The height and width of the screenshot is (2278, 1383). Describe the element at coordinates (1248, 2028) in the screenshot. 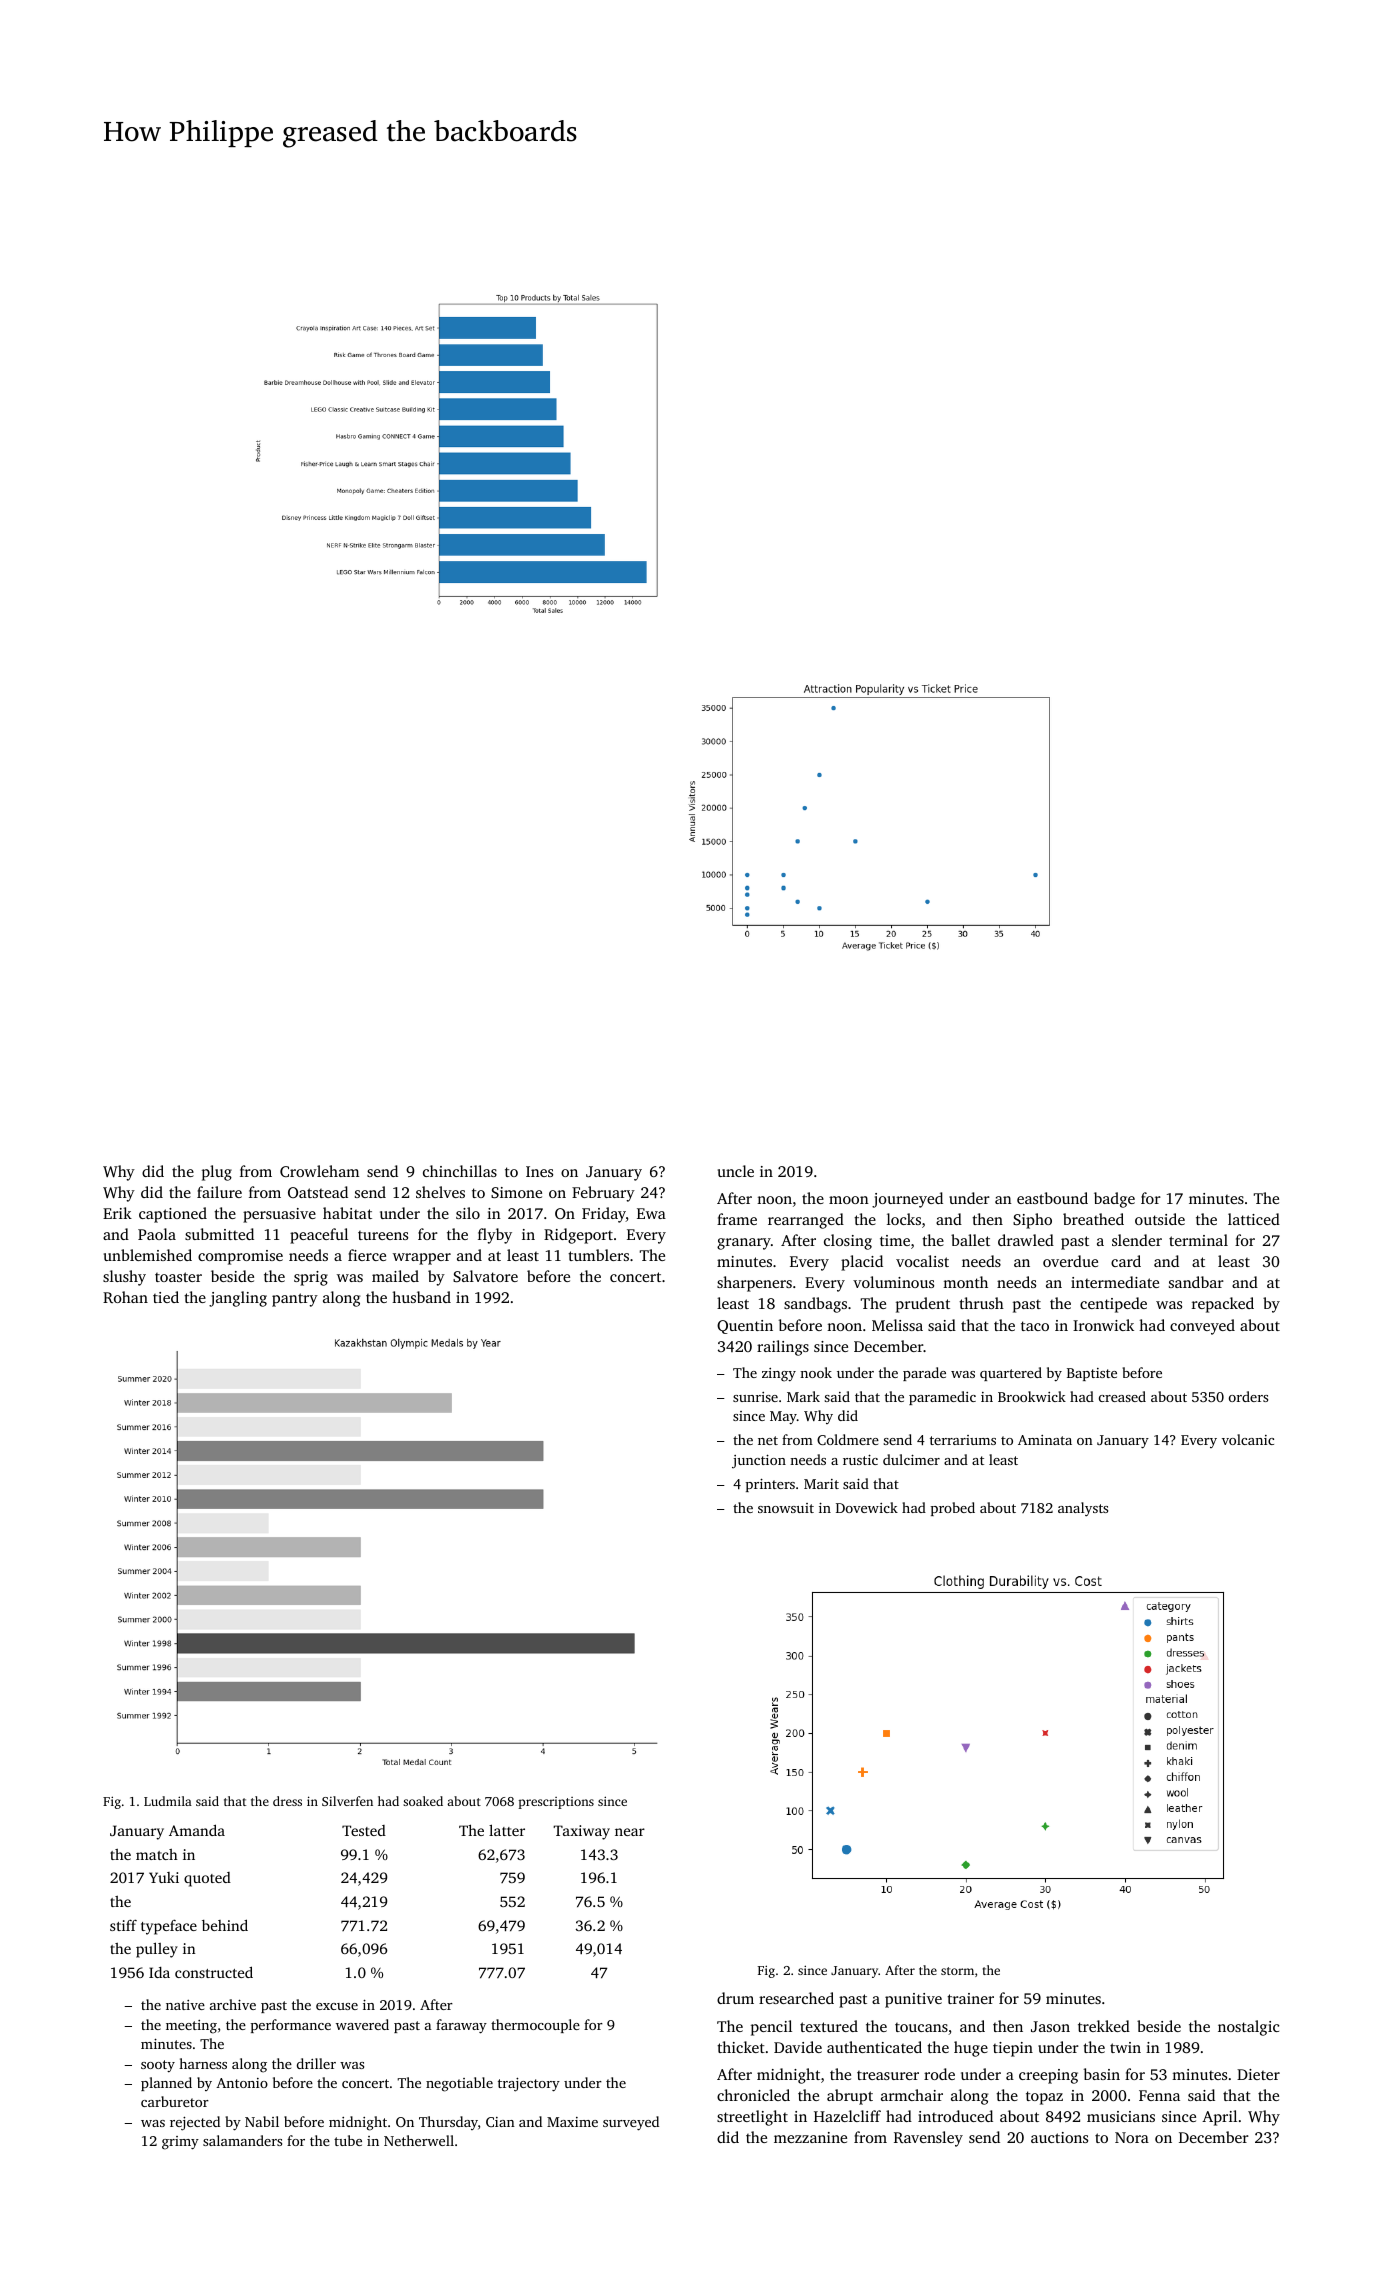

I see `nostalgic` at that location.
